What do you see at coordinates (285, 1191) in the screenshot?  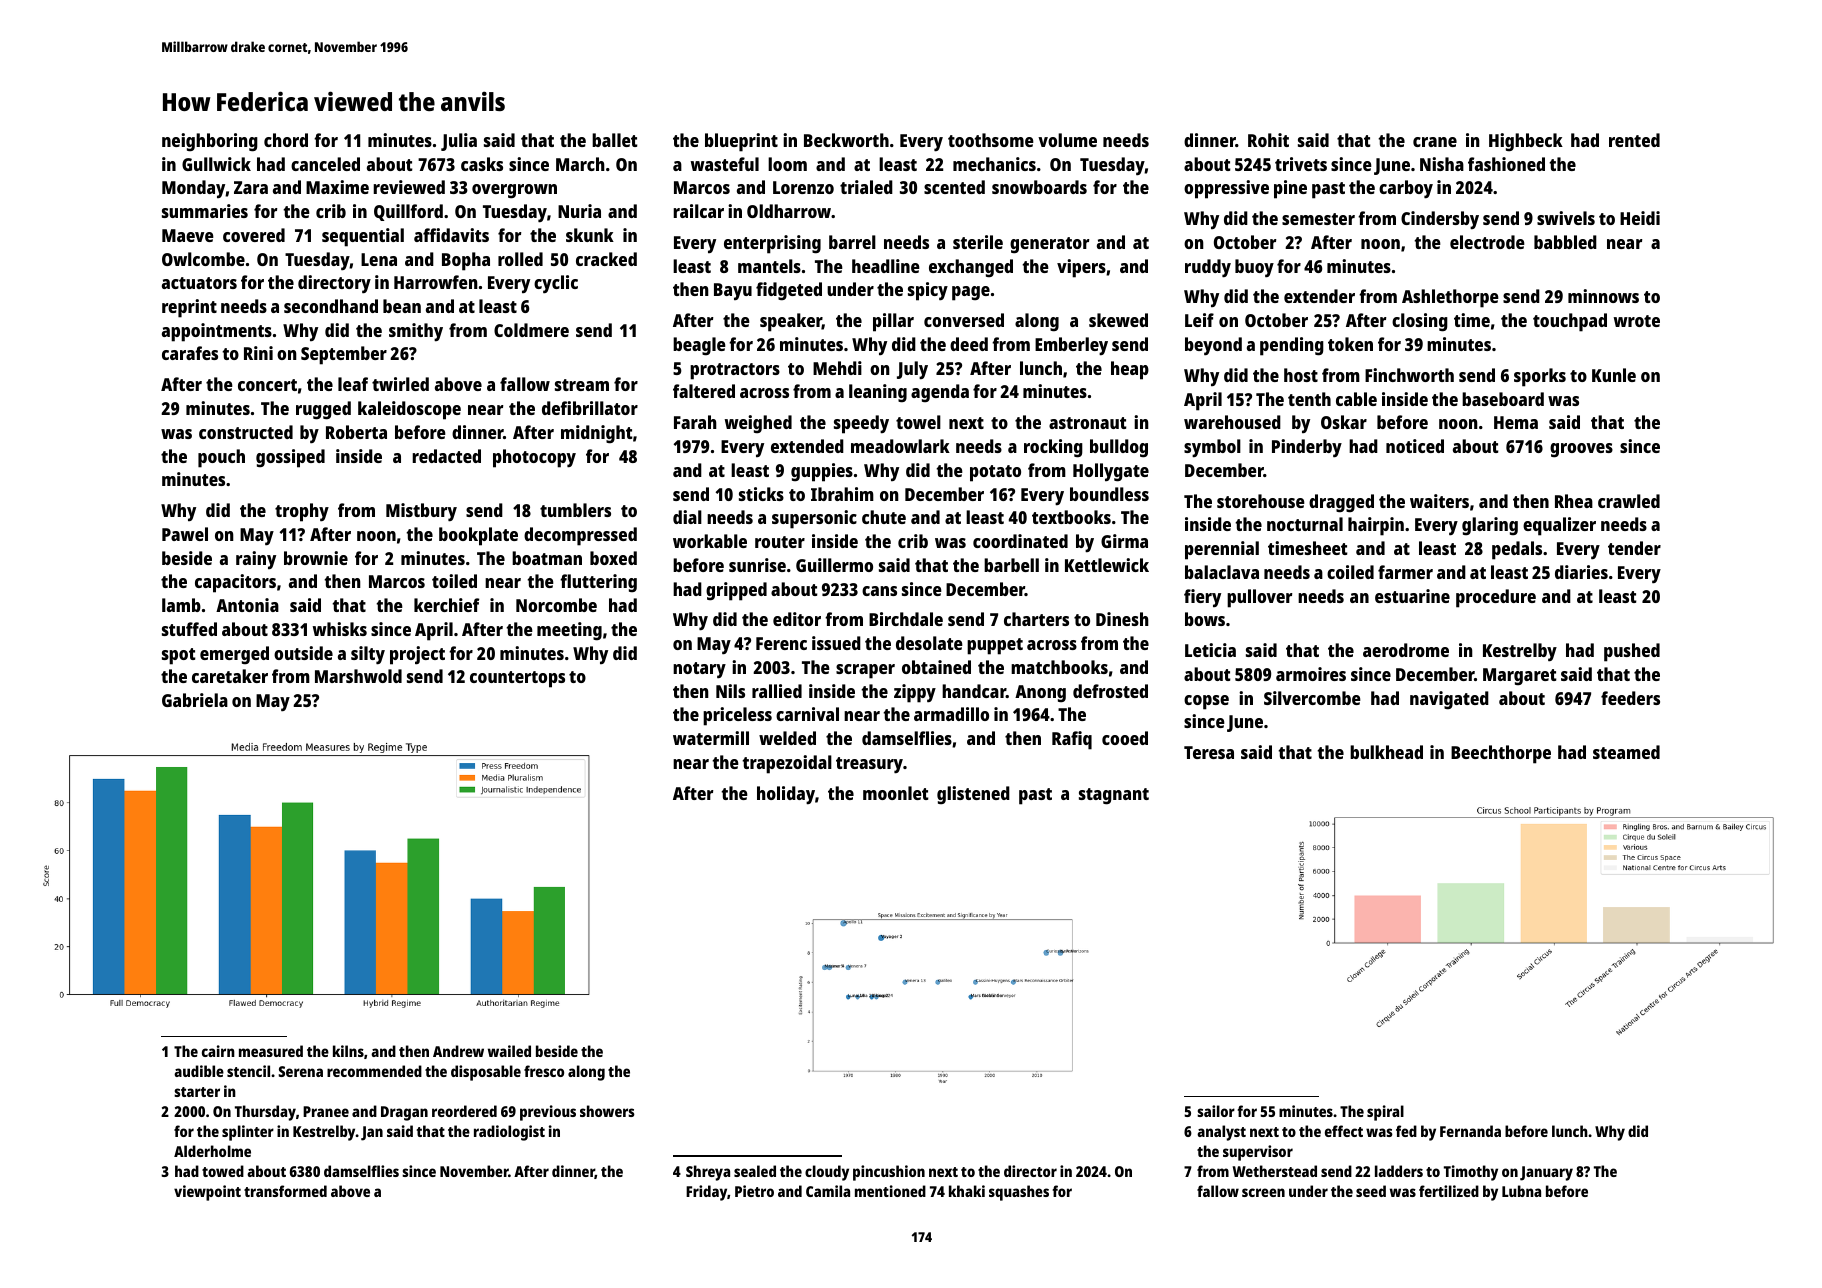 I see `transformed` at bounding box center [285, 1191].
